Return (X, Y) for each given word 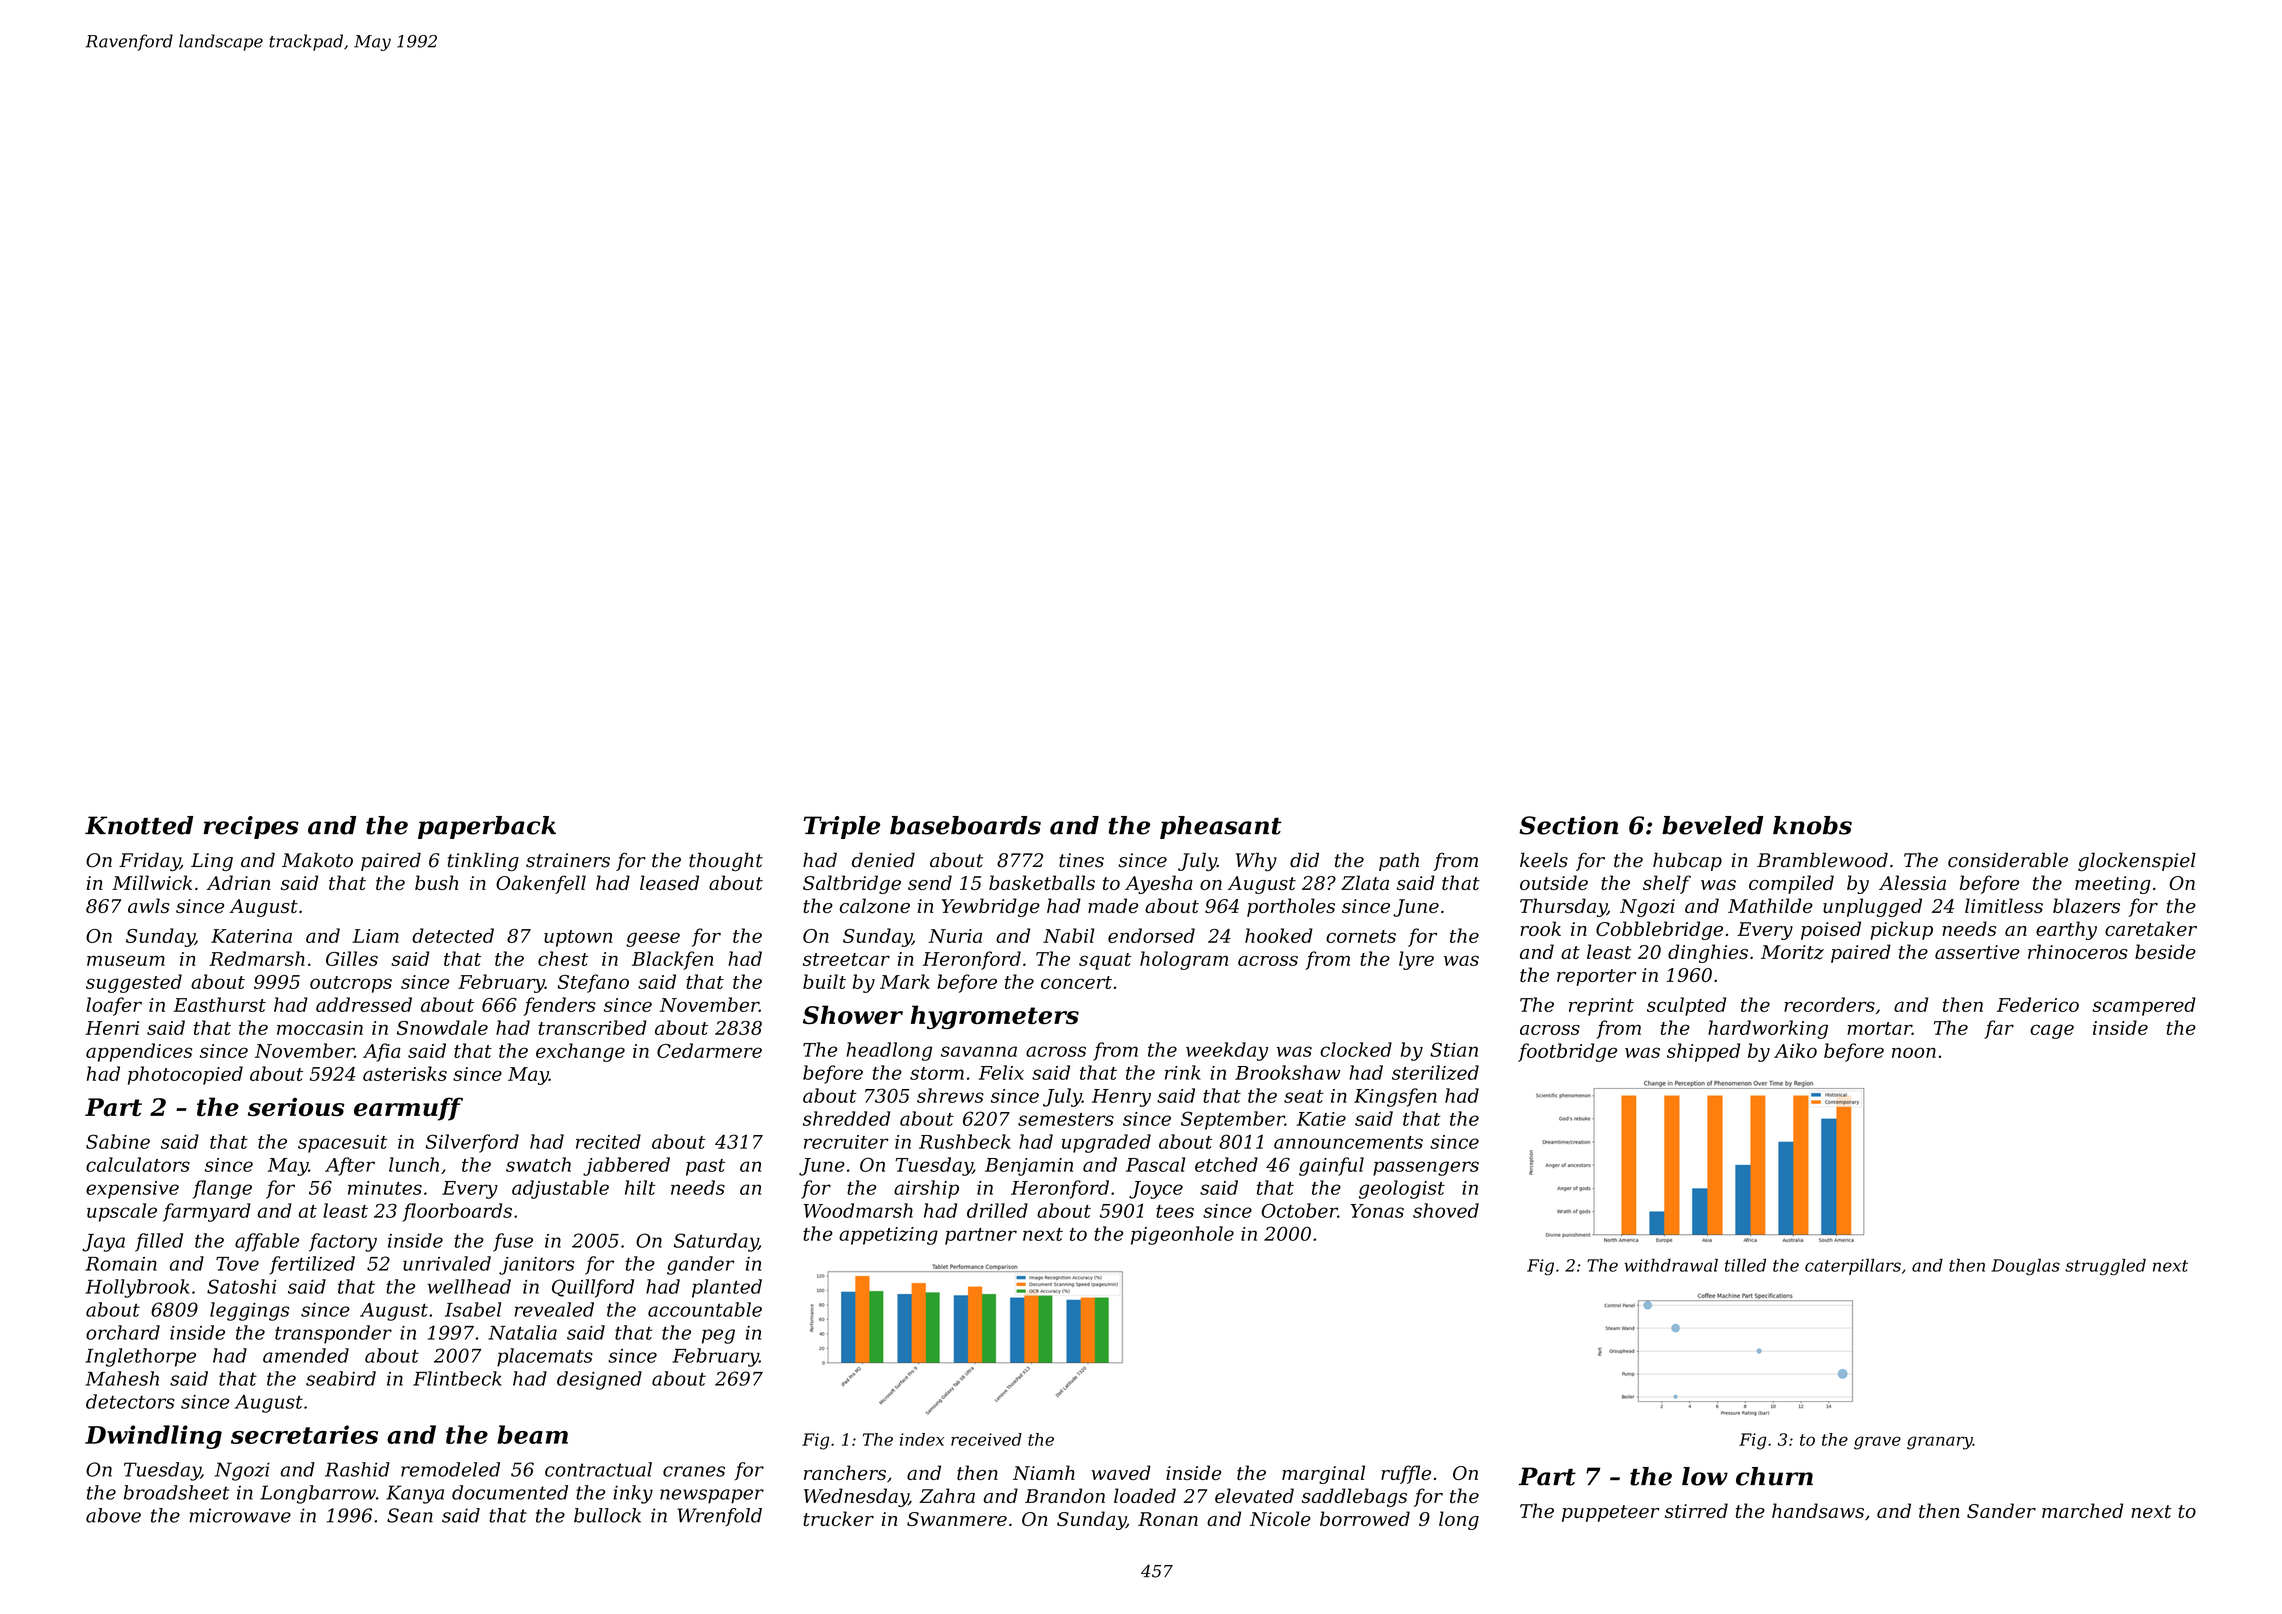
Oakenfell (541, 884)
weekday (1227, 1051)
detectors (130, 1401)
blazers (2086, 906)
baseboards (965, 825)
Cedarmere (709, 1050)
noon (1914, 1052)
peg (718, 1336)
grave (1877, 1443)
